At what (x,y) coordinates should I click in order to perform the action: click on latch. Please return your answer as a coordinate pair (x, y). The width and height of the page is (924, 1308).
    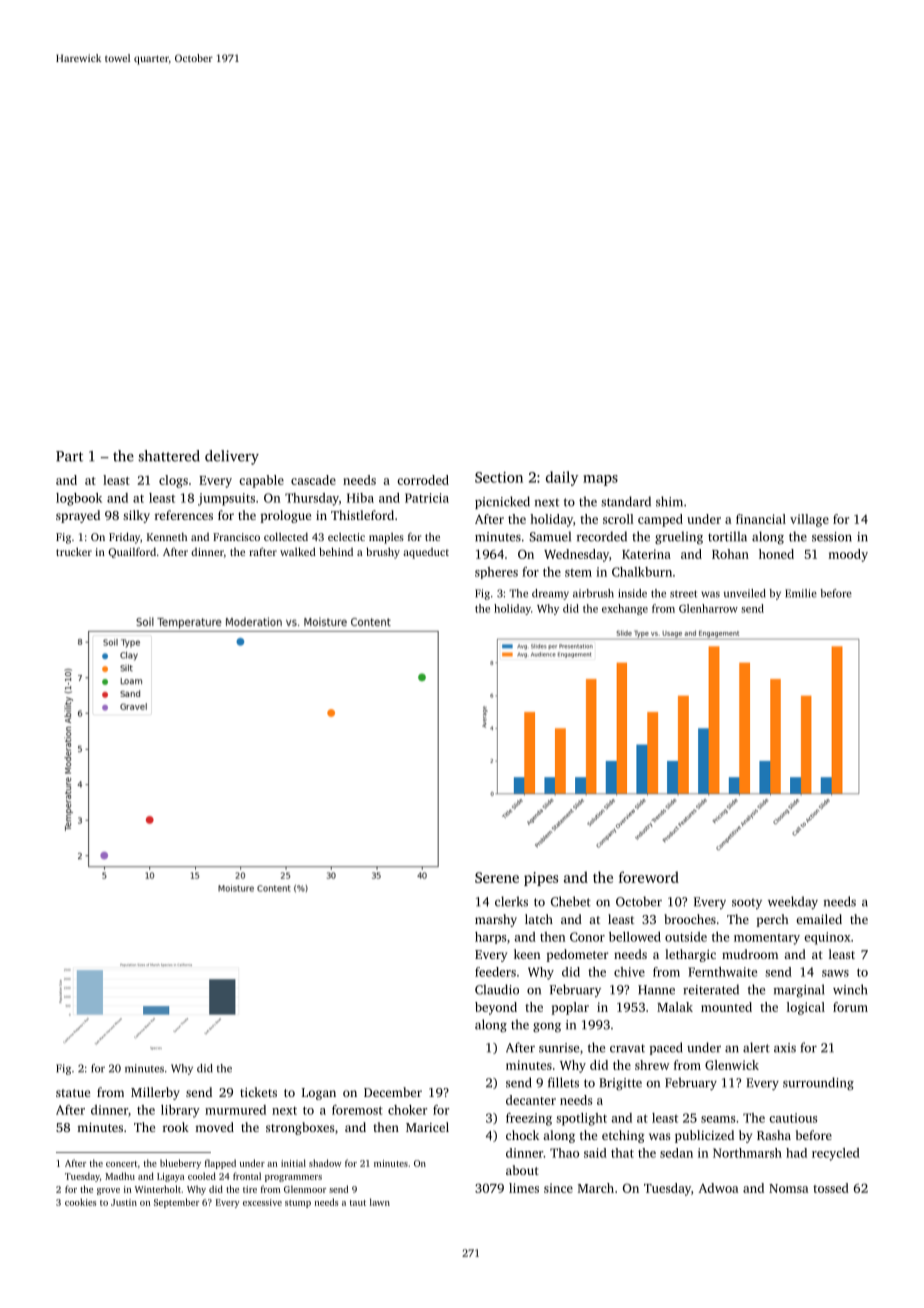
    Looking at the image, I should click on (539, 919).
